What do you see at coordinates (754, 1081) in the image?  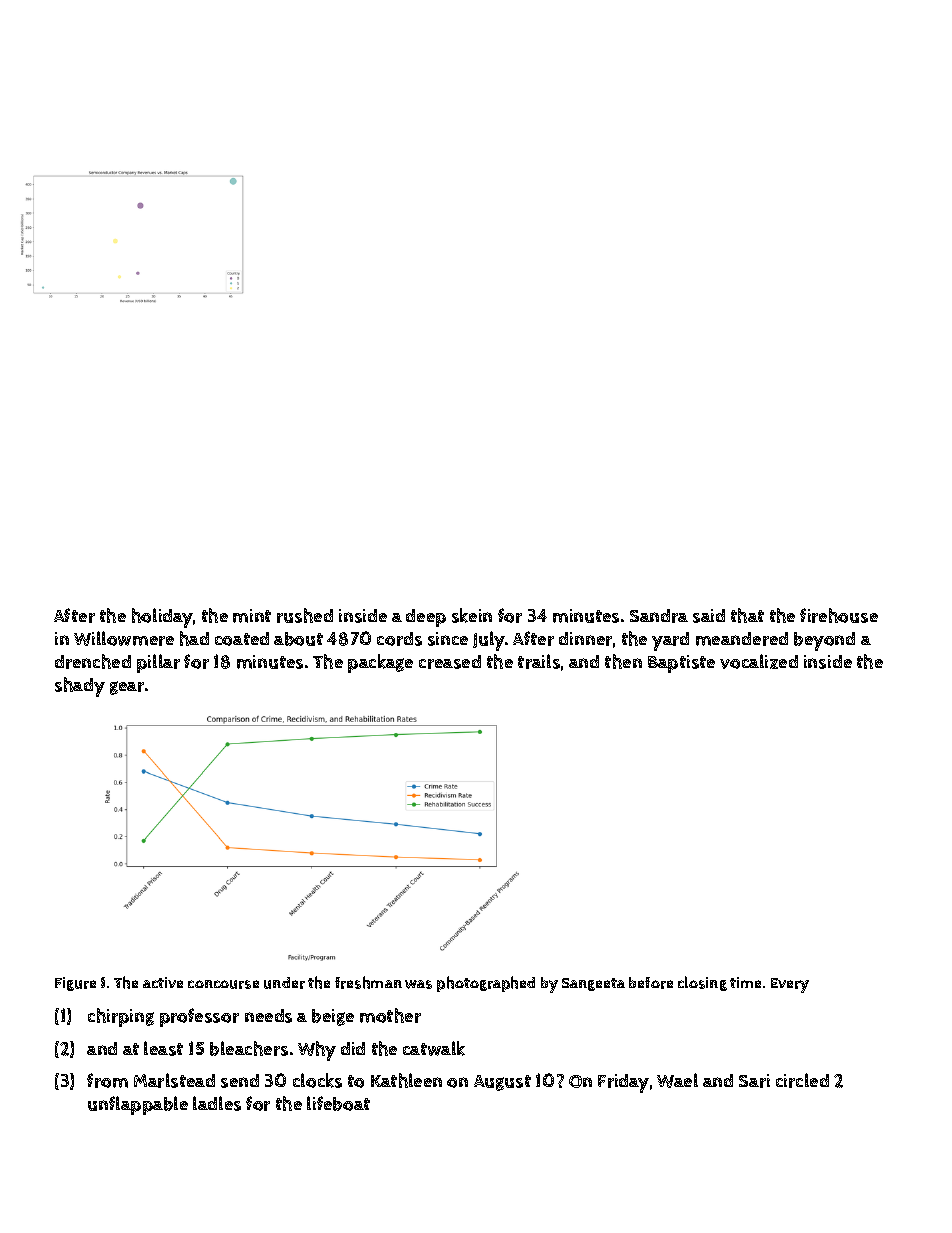 I see `Sari` at bounding box center [754, 1081].
